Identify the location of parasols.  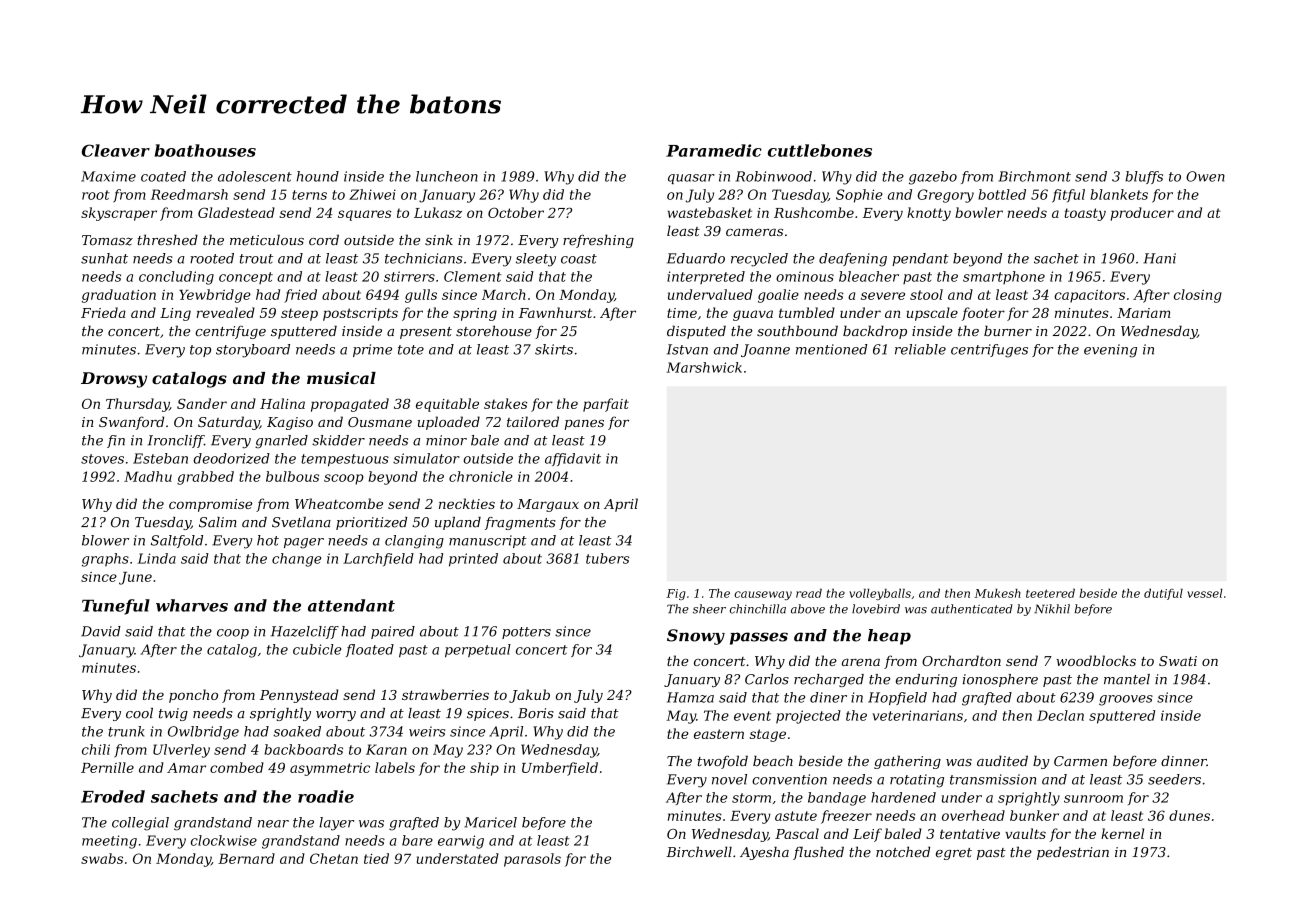
(532, 860).
